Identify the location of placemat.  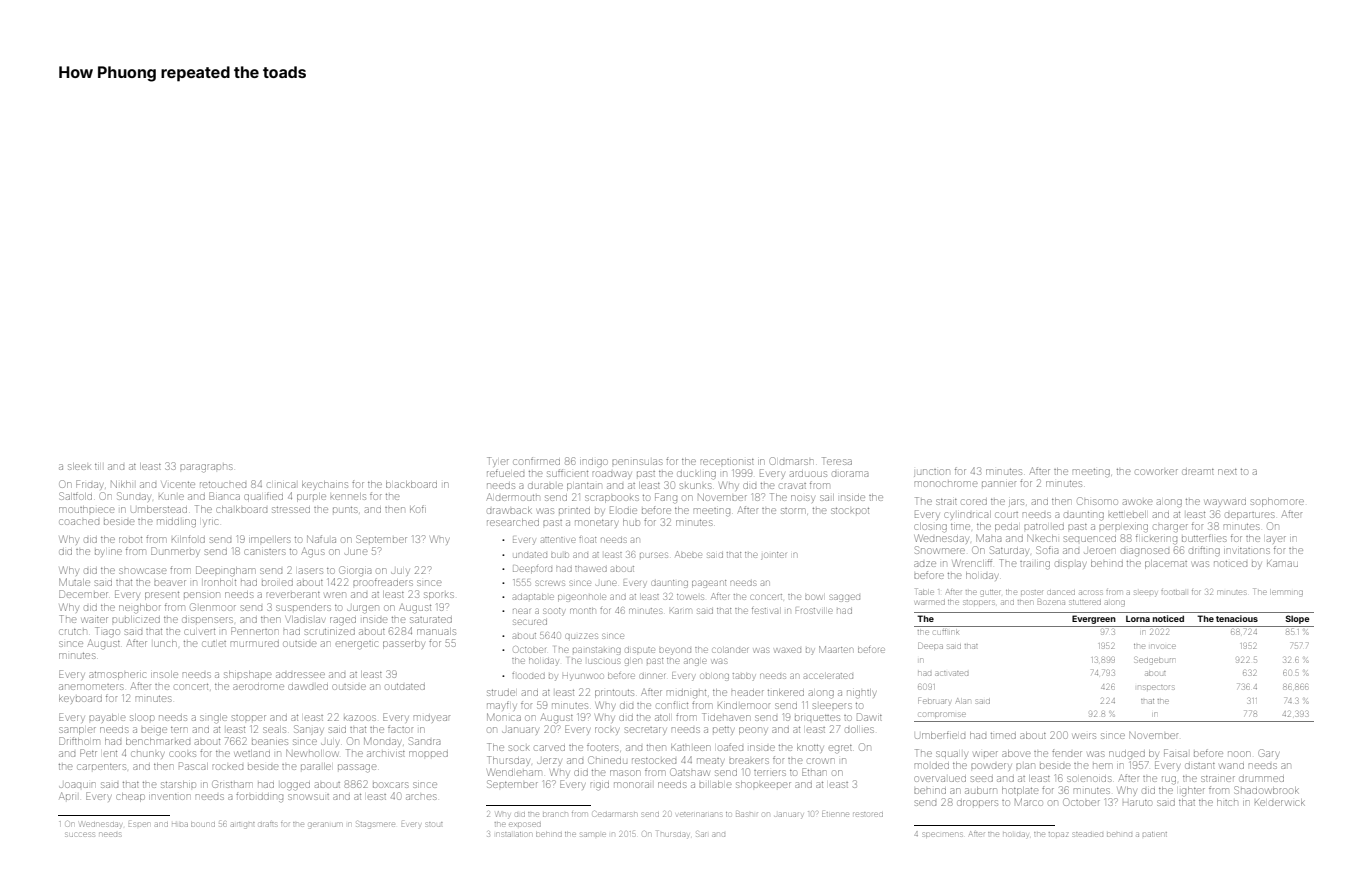
(1166, 564).
